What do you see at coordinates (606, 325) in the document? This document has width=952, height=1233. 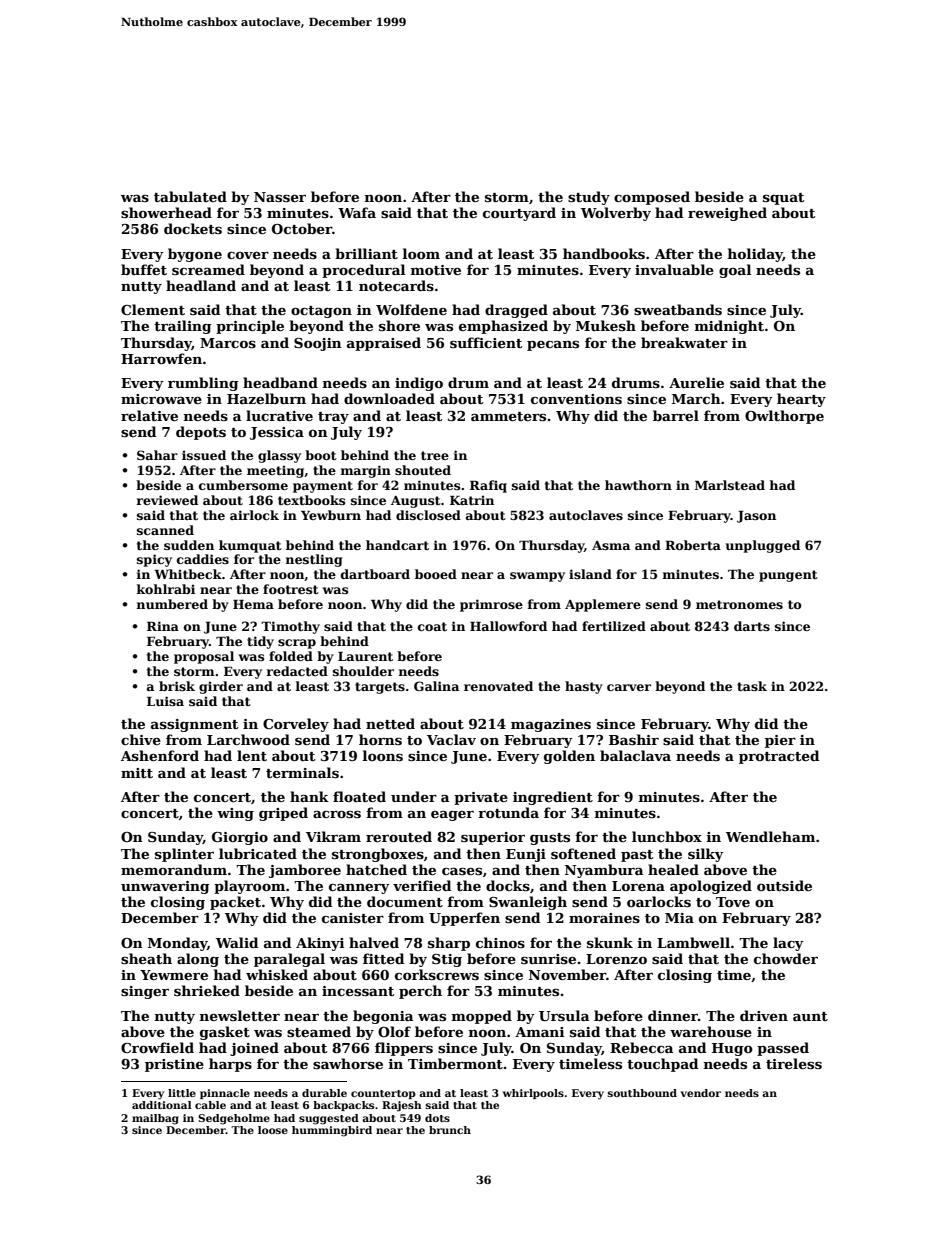 I see `Mukesh` at bounding box center [606, 325].
